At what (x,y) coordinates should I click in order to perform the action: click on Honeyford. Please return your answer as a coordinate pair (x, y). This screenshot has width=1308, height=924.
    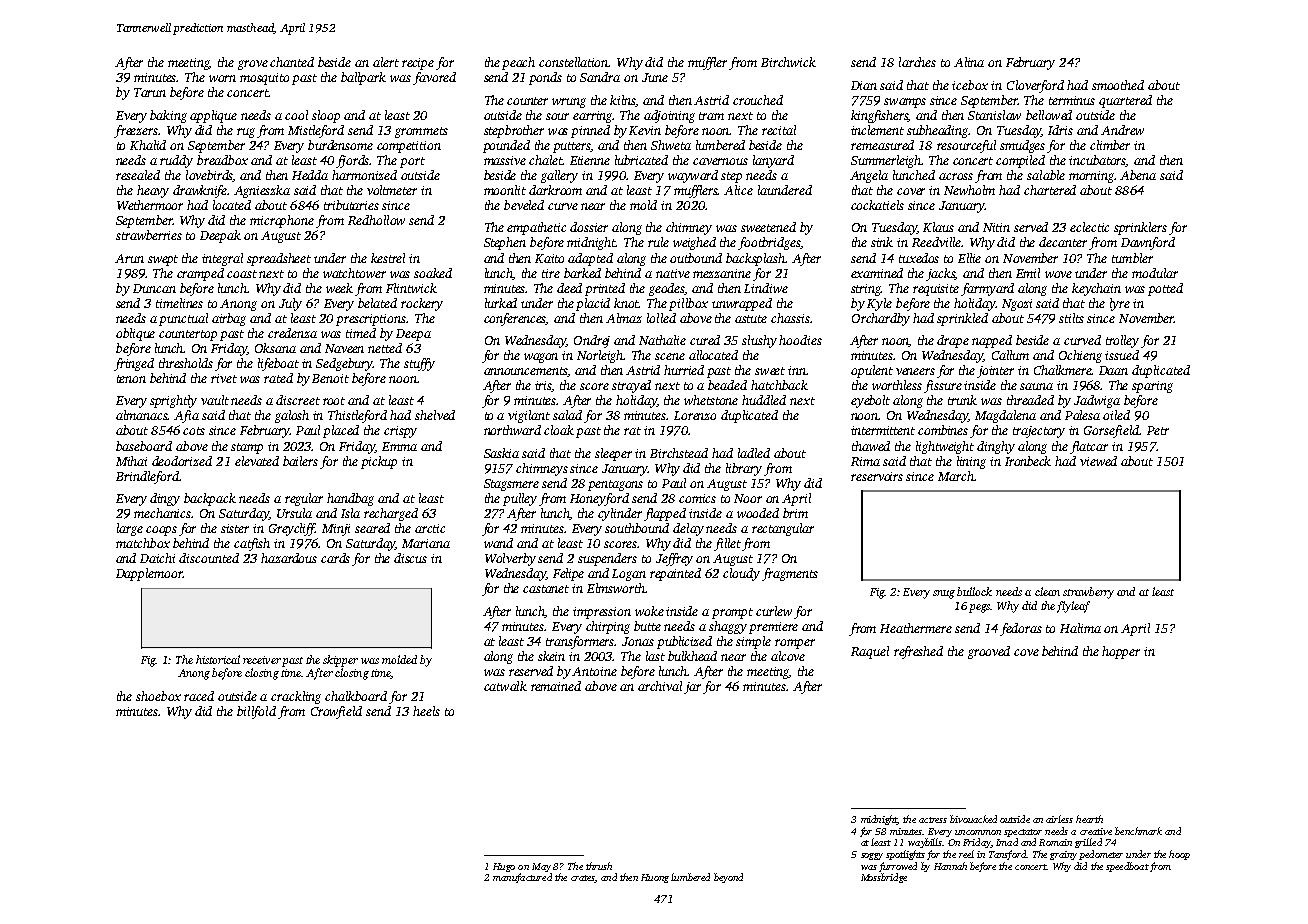
    Looking at the image, I should click on (599, 499).
